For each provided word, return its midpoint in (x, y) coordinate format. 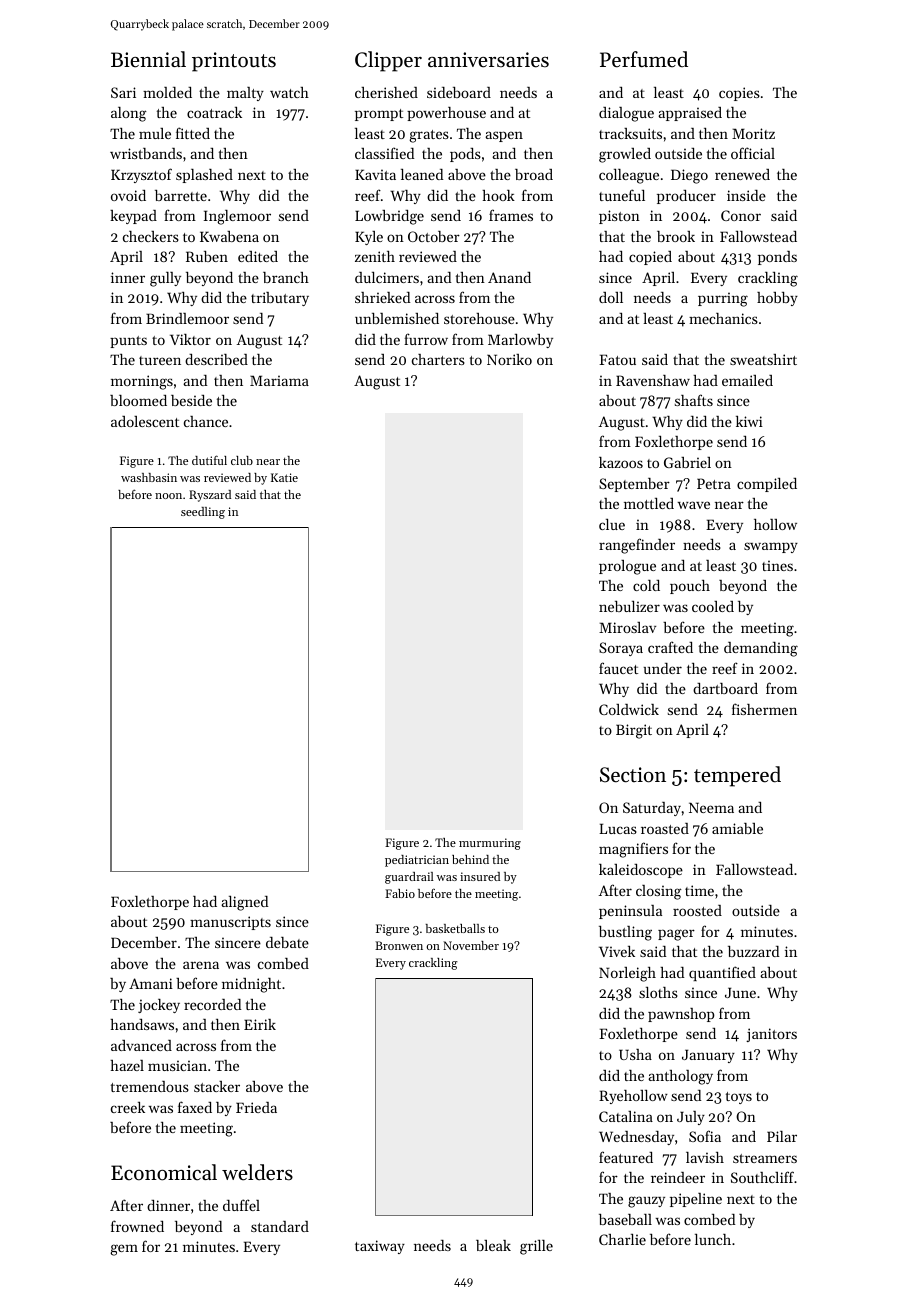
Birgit (634, 731)
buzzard (753, 951)
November (471, 945)
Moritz (753, 133)
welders (257, 1172)
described (216, 359)
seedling (203, 513)
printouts (234, 62)
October (434, 236)
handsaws (142, 1024)
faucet (618, 668)
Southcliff (762, 1177)
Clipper (388, 61)
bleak (493, 1245)
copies (739, 94)
